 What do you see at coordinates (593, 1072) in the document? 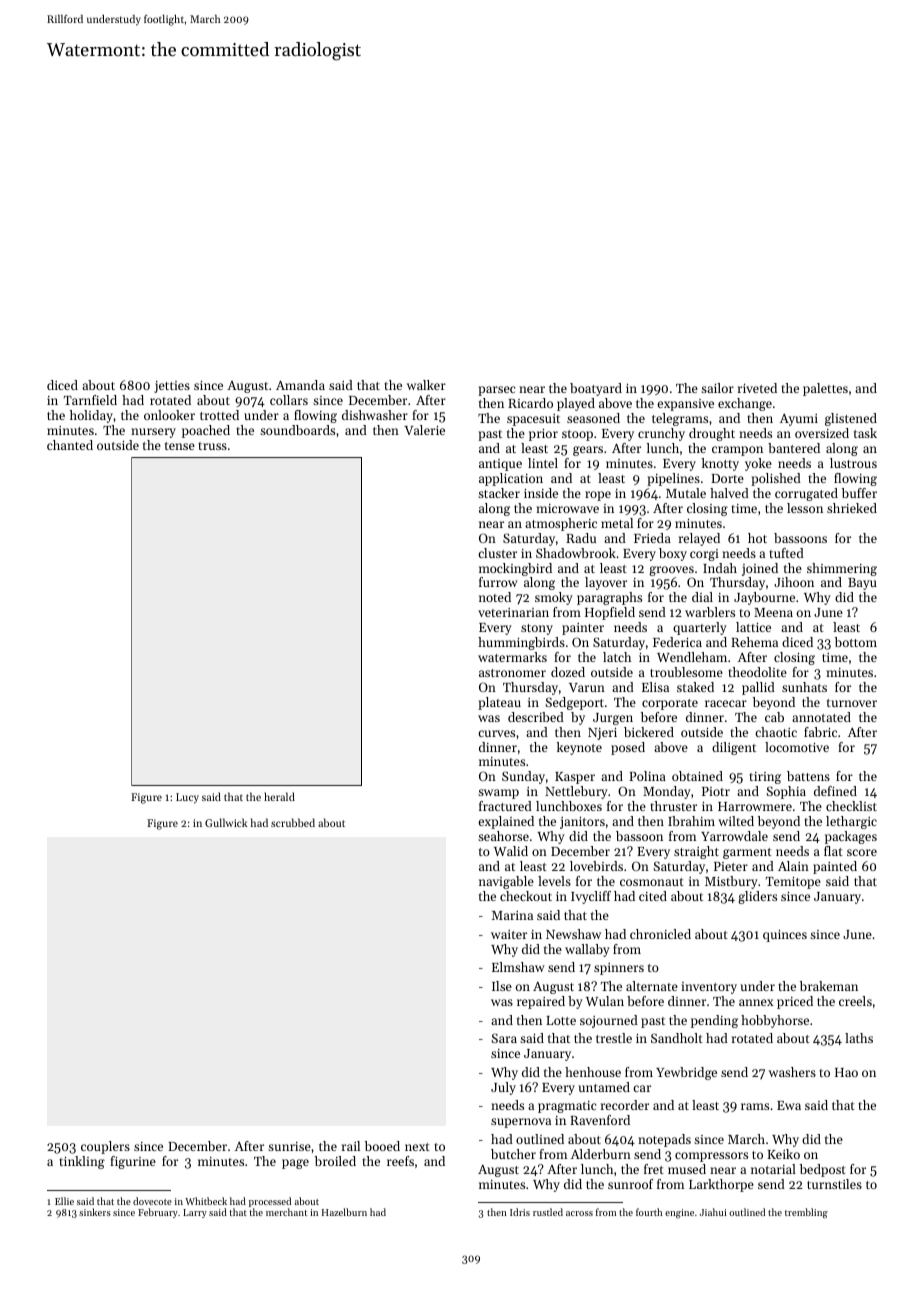
I see `henhouse` at bounding box center [593, 1072].
